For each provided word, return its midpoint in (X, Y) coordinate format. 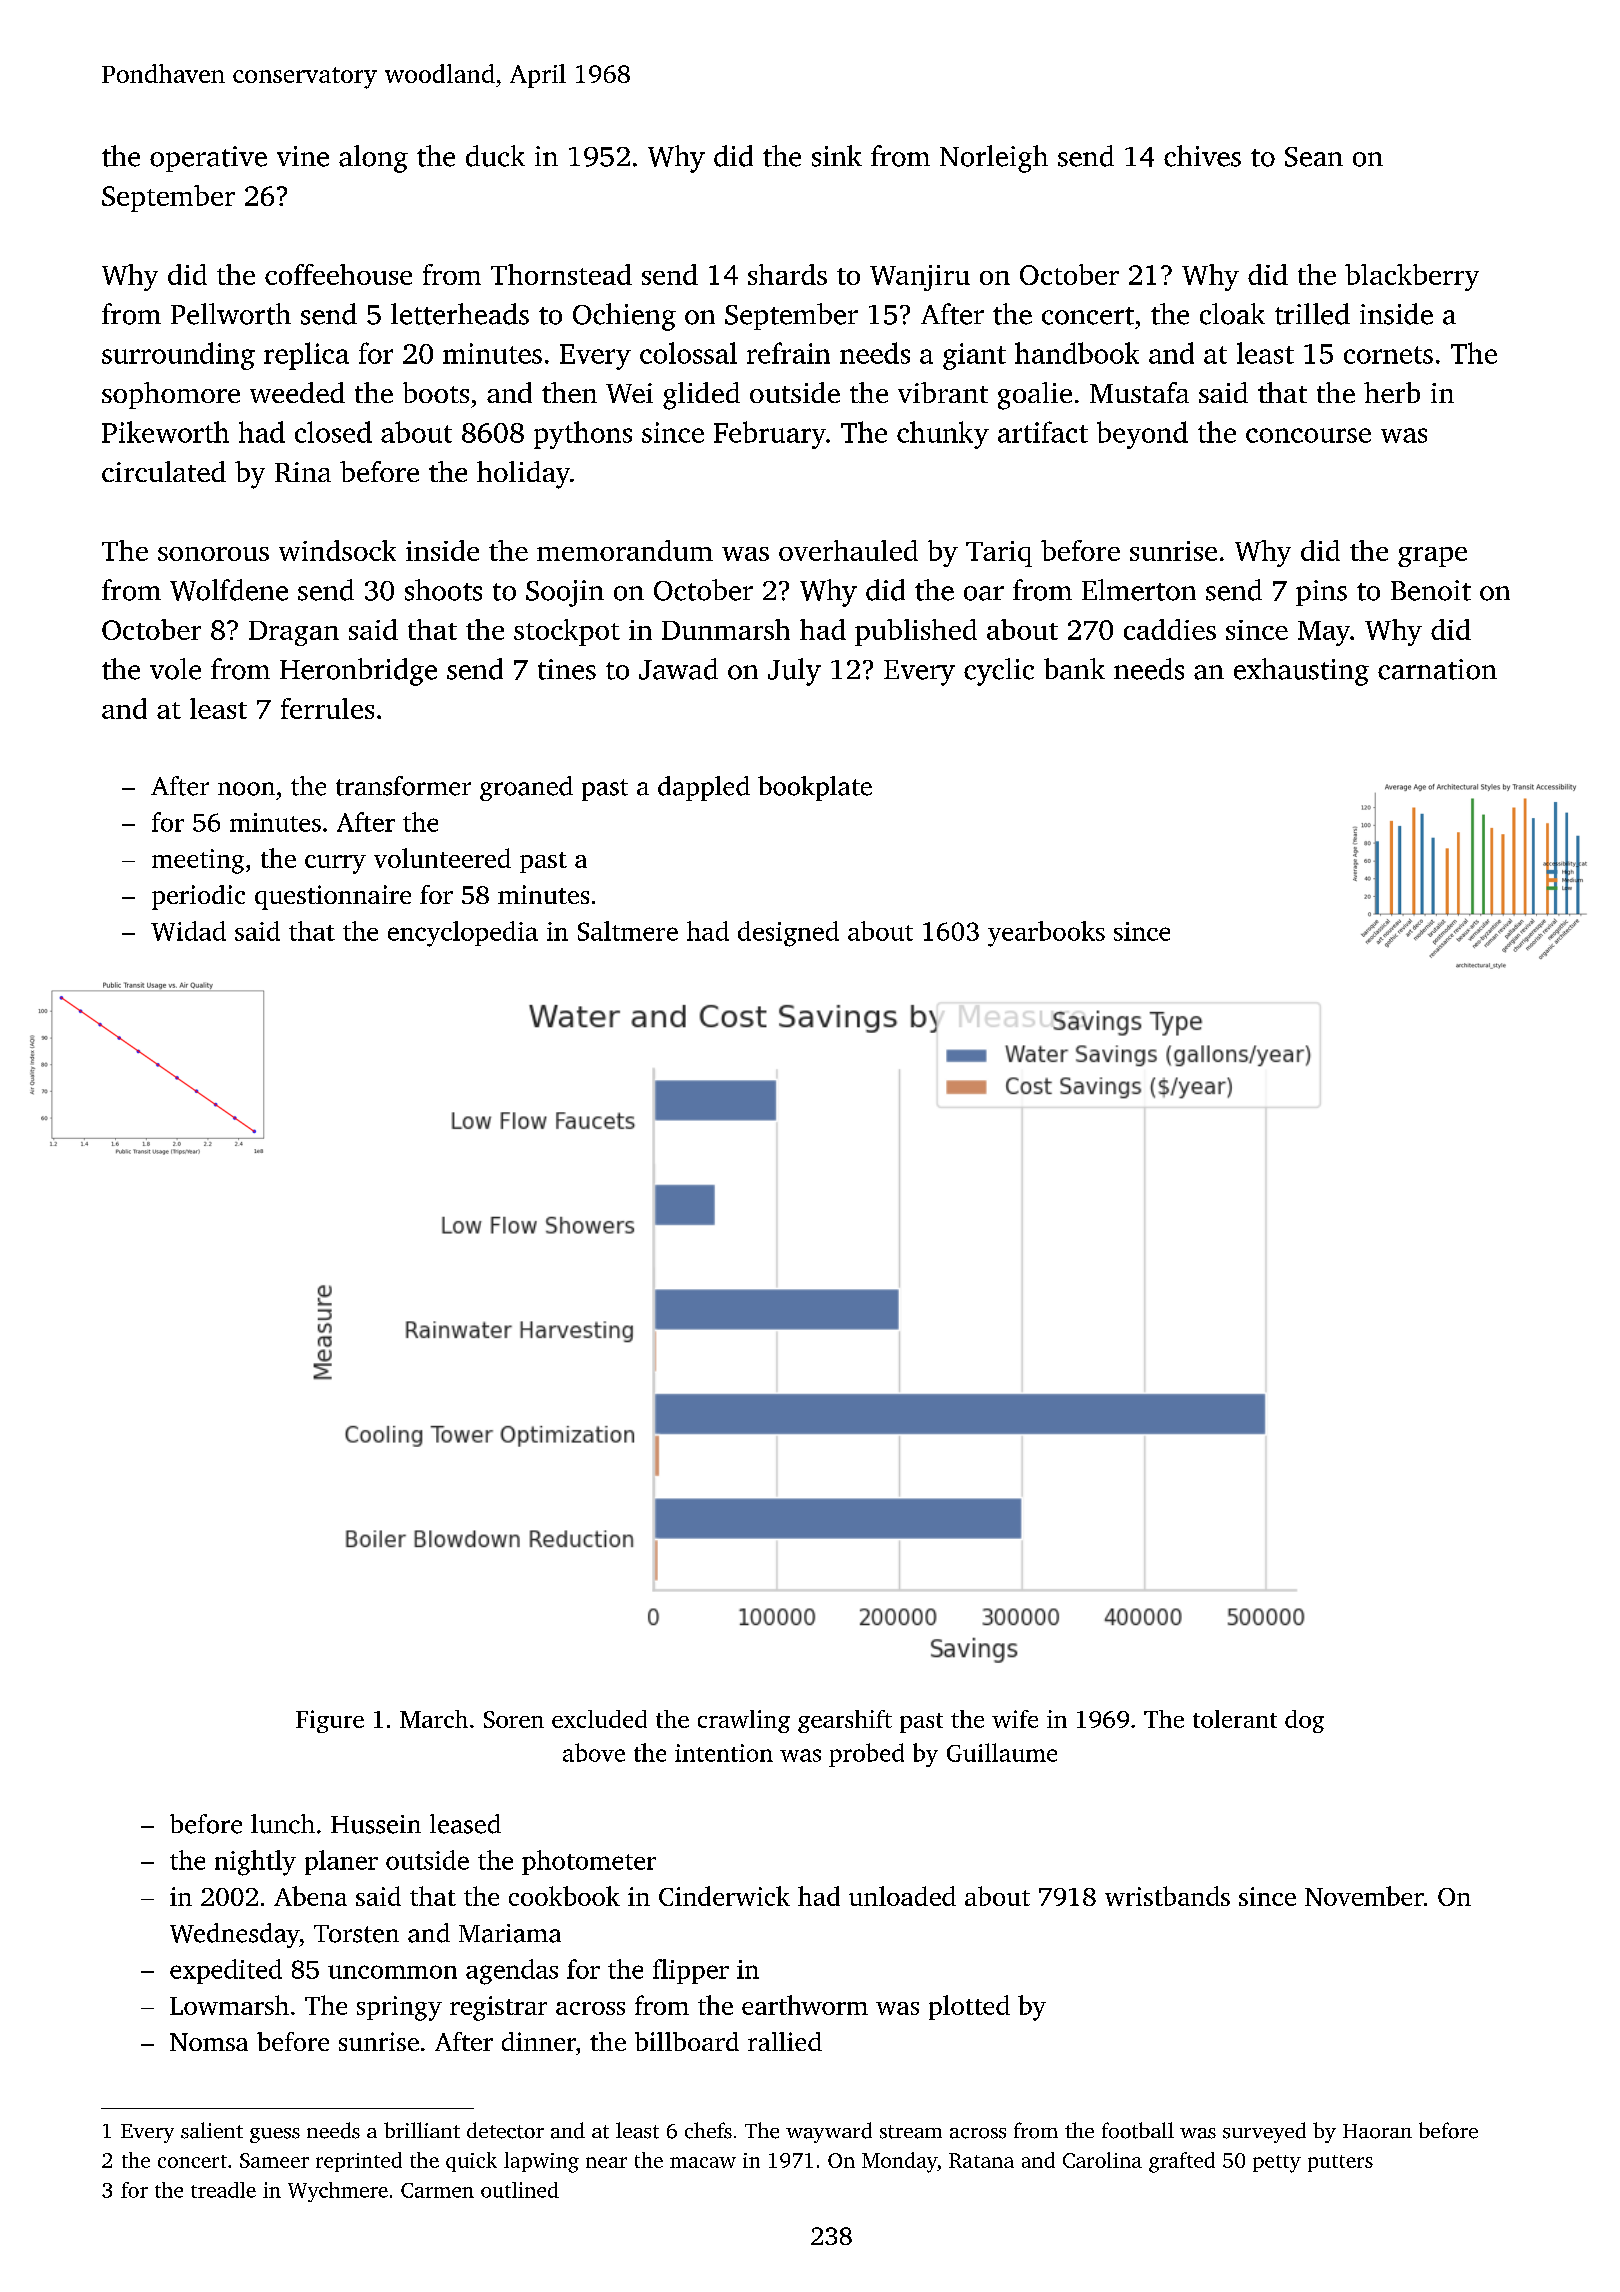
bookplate (815, 788)
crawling (744, 1721)
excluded (599, 1719)
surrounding (178, 356)
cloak (1232, 314)
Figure (330, 1721)
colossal (688, 353)
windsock (337, 550)
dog (1304, 1721)
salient (212, 2130)
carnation (1437, 669)
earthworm (805, 2005)
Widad (188, 931)
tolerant (1235, 1719)
